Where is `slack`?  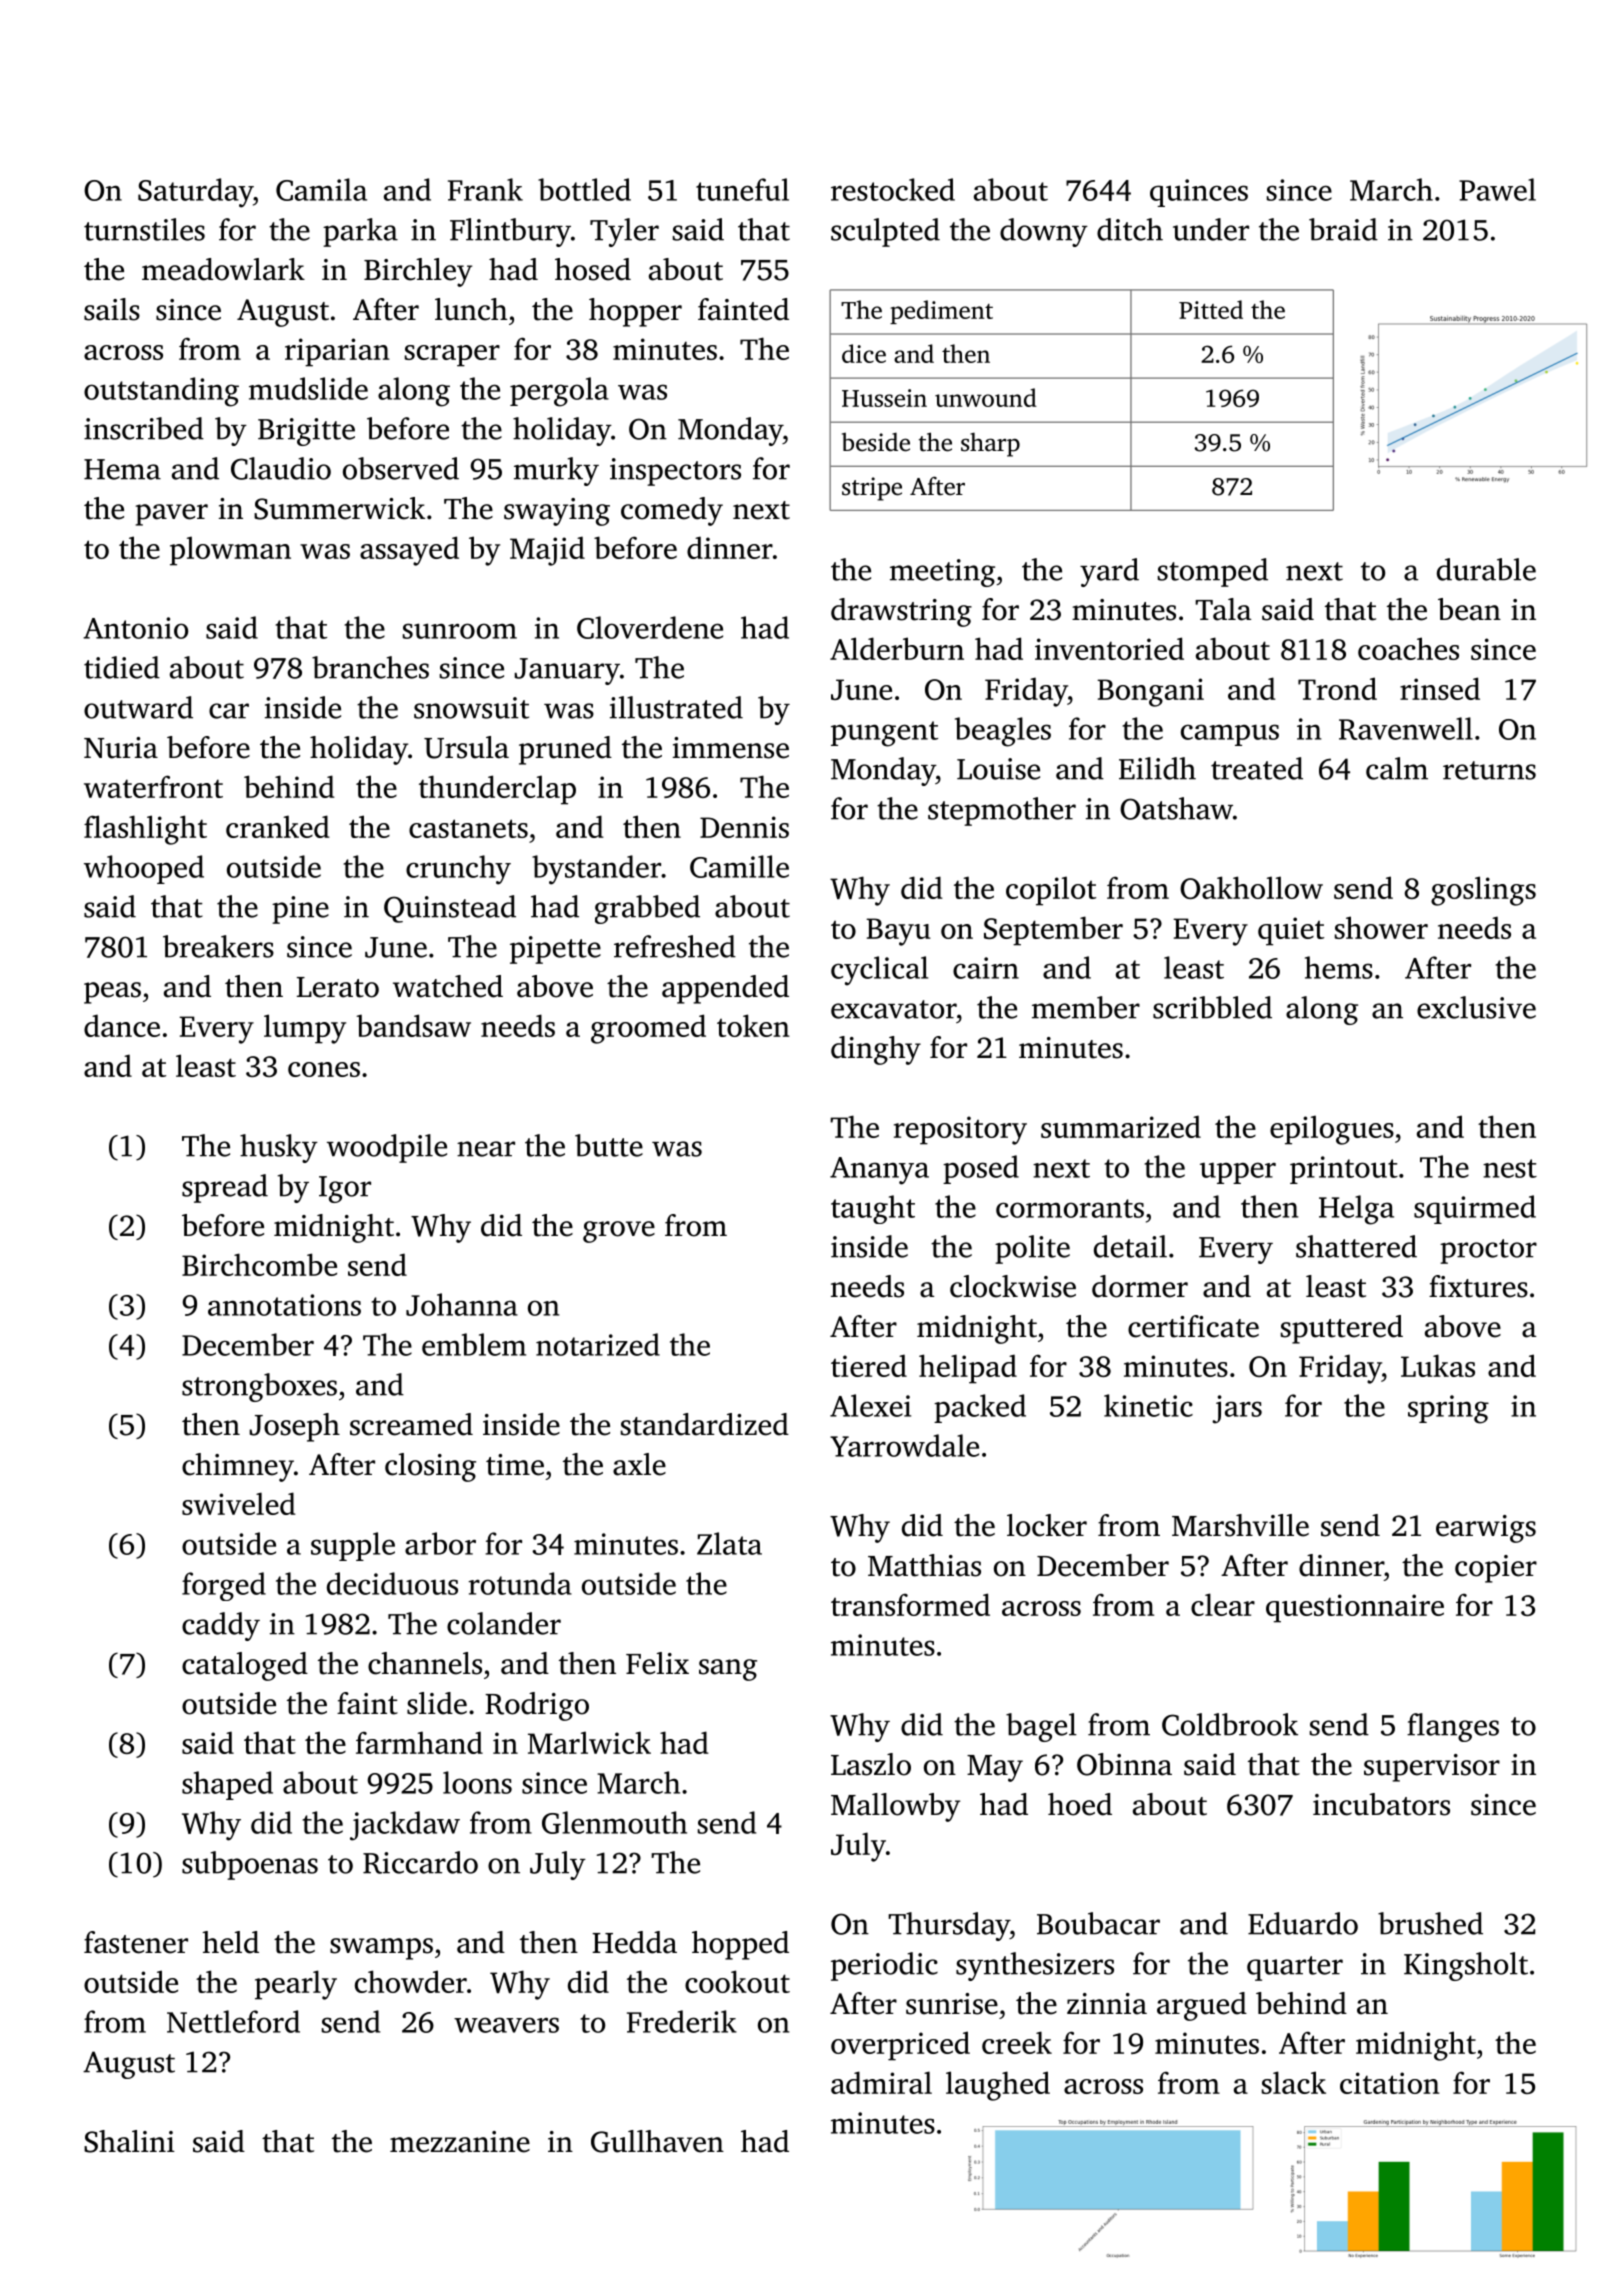
slack is located at coordinates (1294, 2082).
